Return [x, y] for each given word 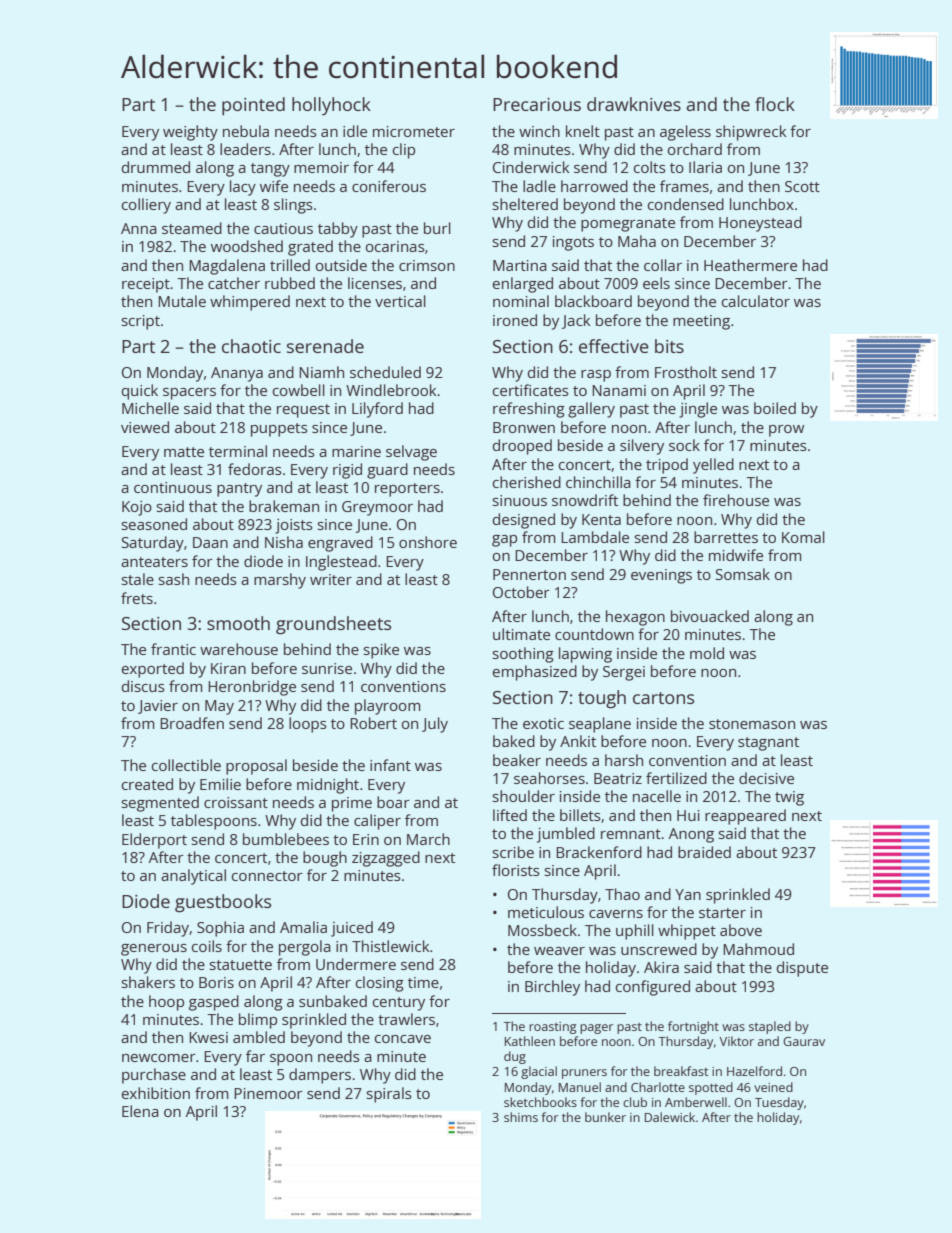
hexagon [635, 618]
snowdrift [585, 500]
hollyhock [331, 106]
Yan [688, 894]
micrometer [414, 131]
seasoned [154, 524]
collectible [186, 765]
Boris [216, 982]
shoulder [523, 796]
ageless [685, 133]
